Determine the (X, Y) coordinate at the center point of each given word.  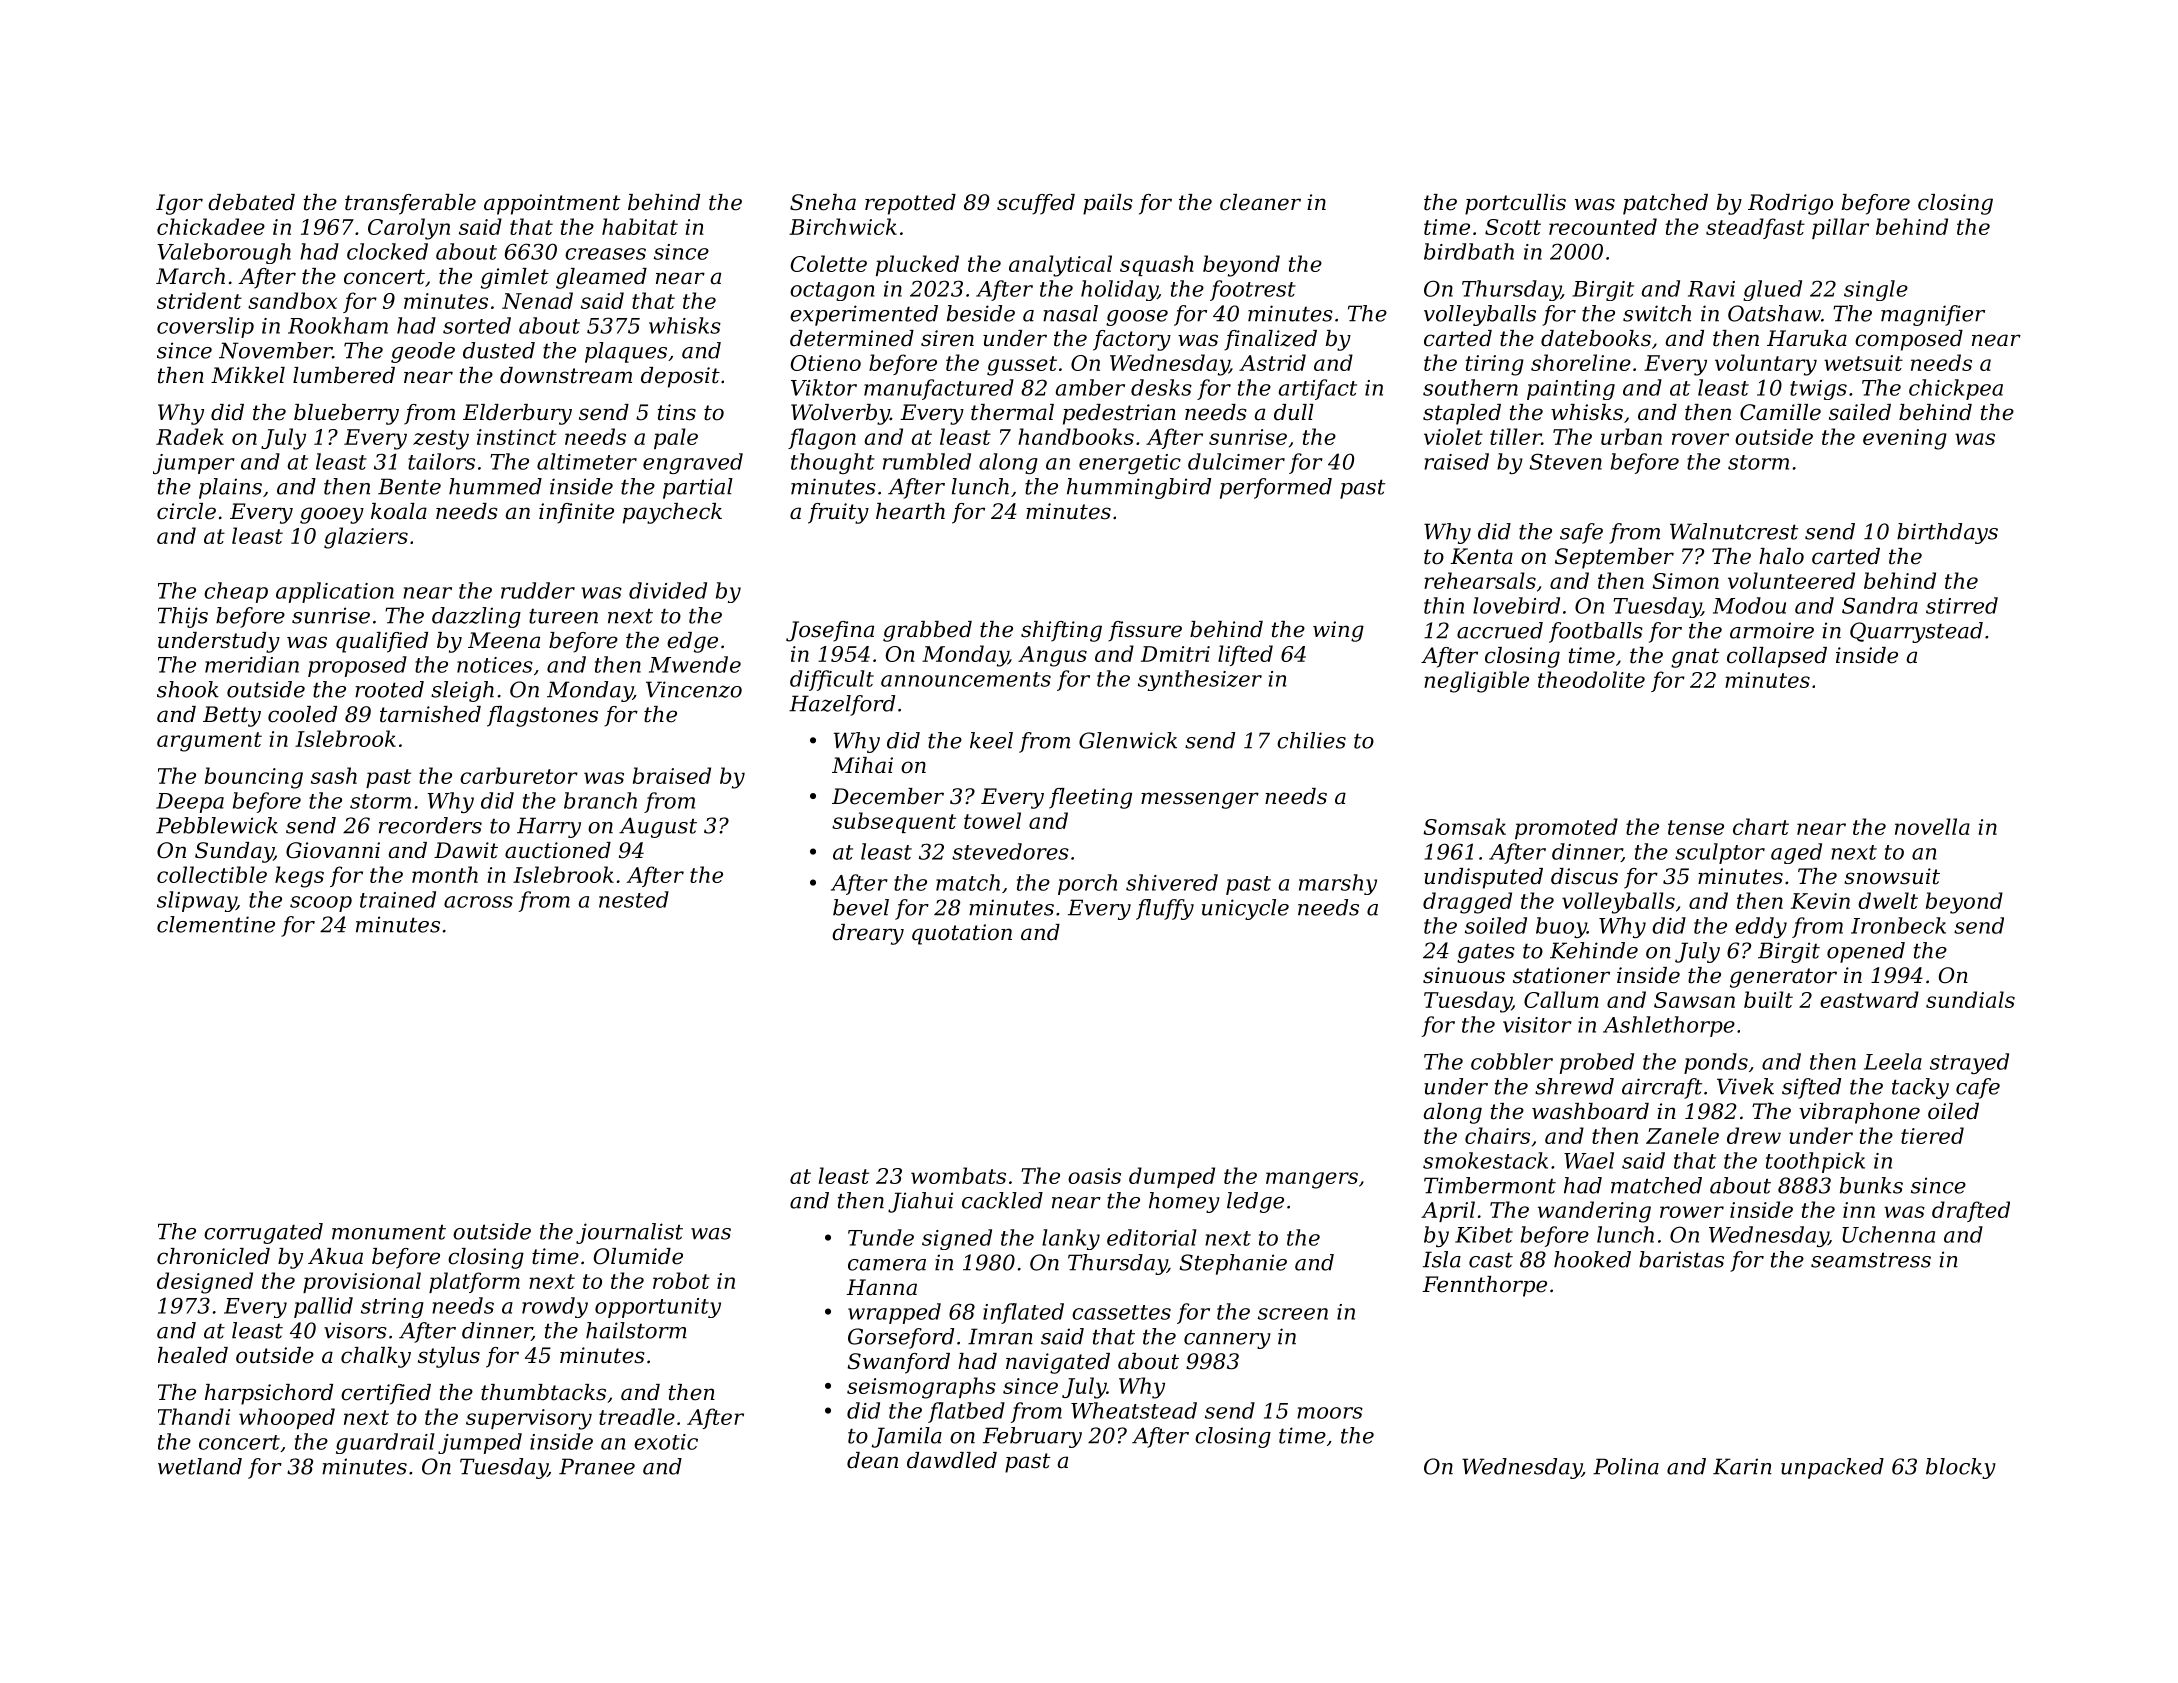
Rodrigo (1790, 204)
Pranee (597, 1466)
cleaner (1260, 202)
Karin (1742, 1466)
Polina (1626, 1466)
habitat (640, 226)
